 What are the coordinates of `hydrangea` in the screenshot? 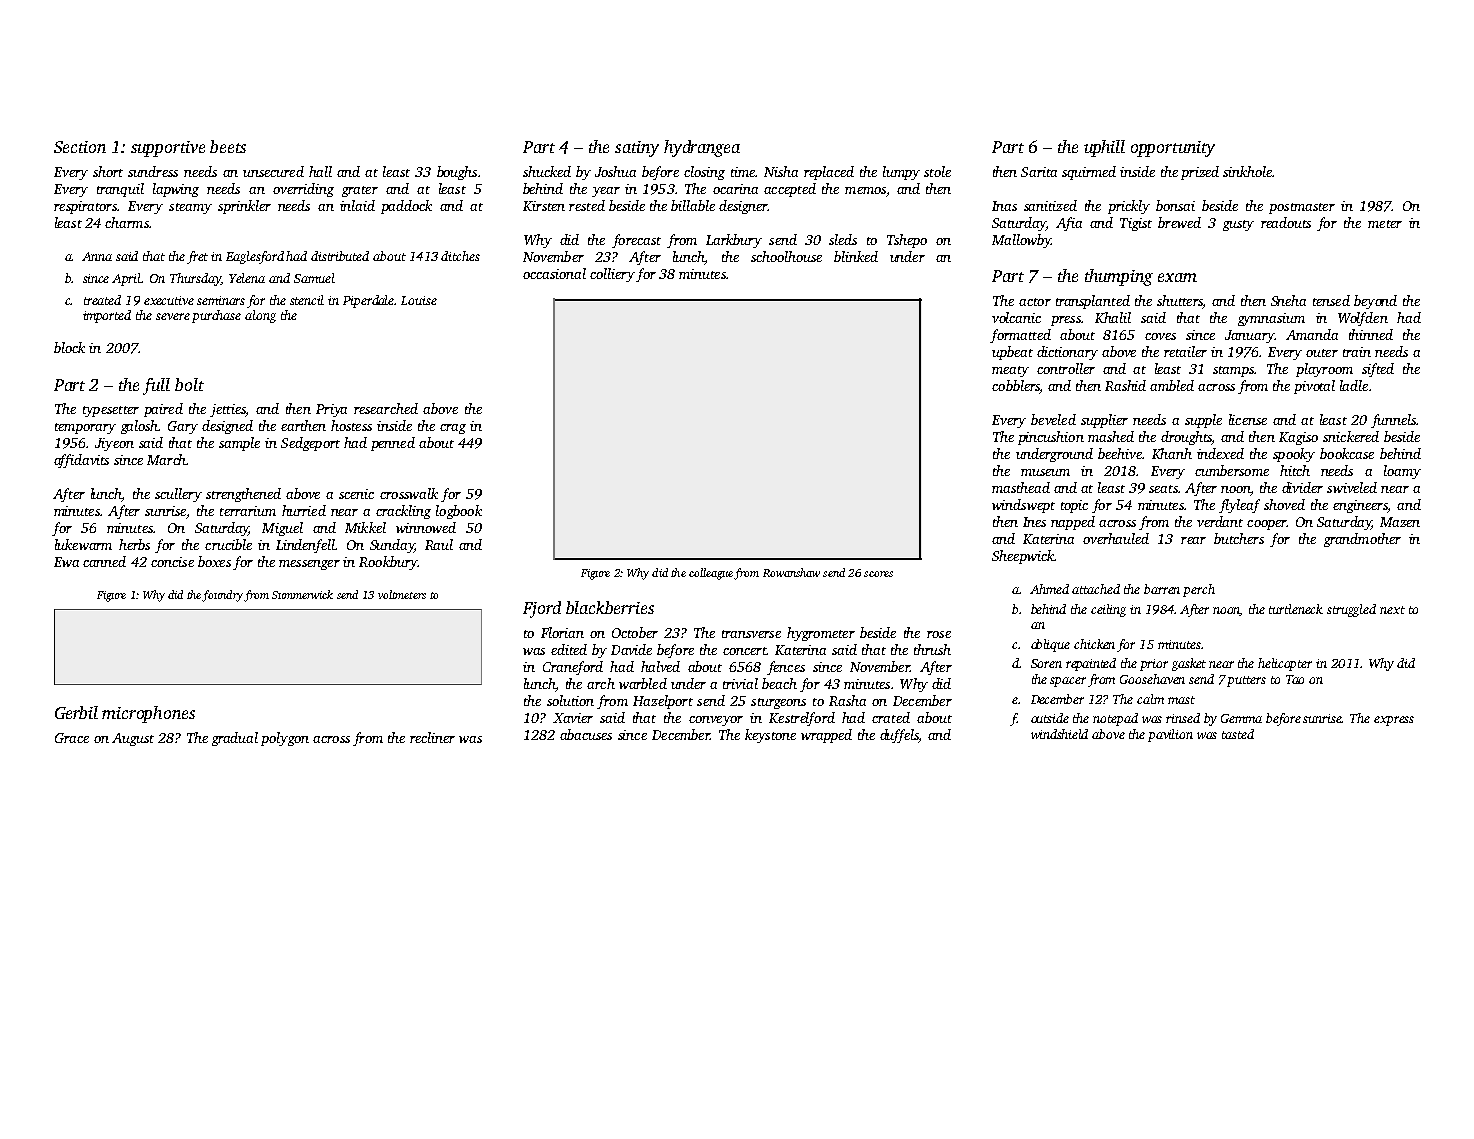 It's located at (702, 148).
